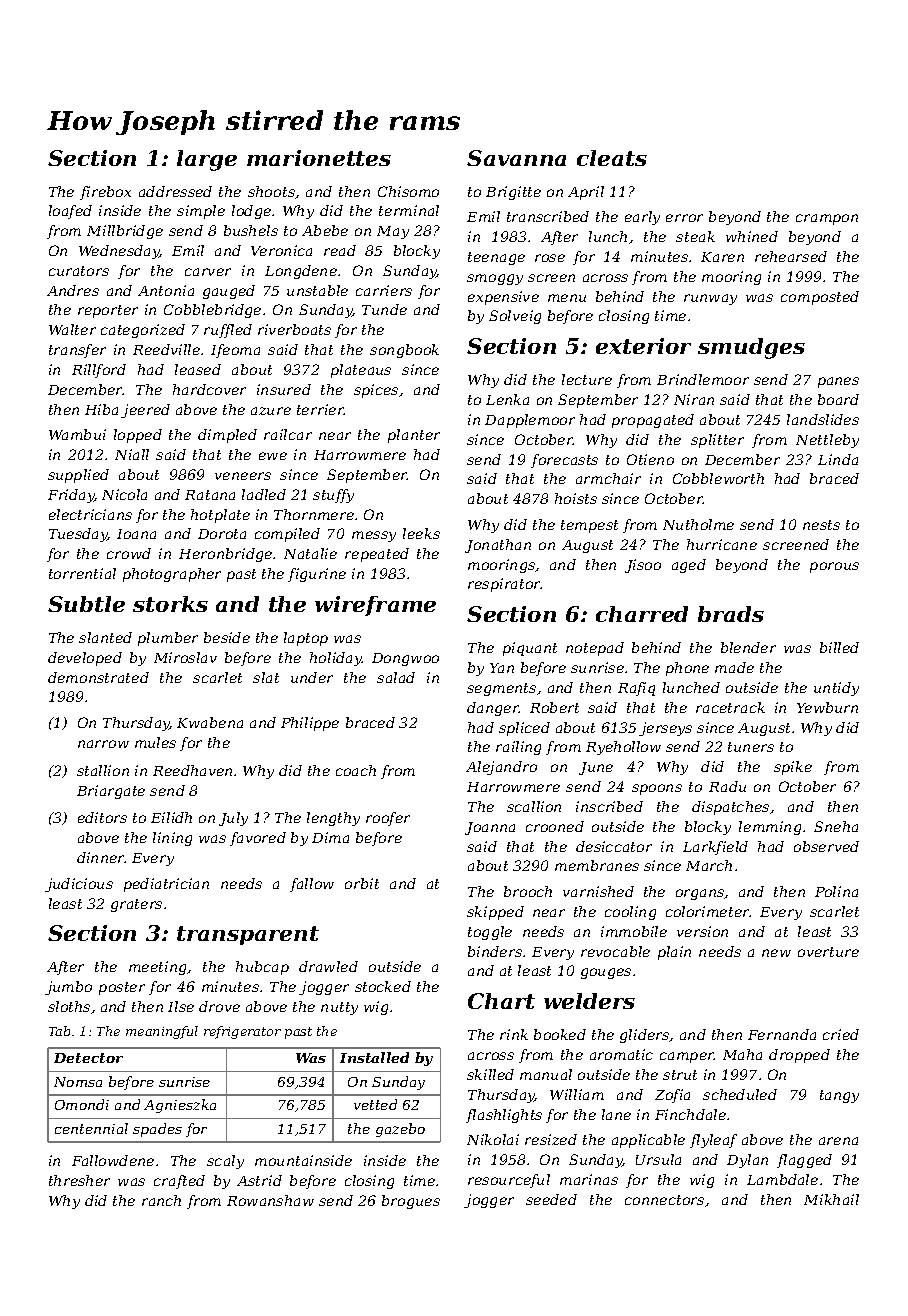  What do you see at coordinates (827, 219) in the document?
I see `crampon` at bounding box center [827, 219].
